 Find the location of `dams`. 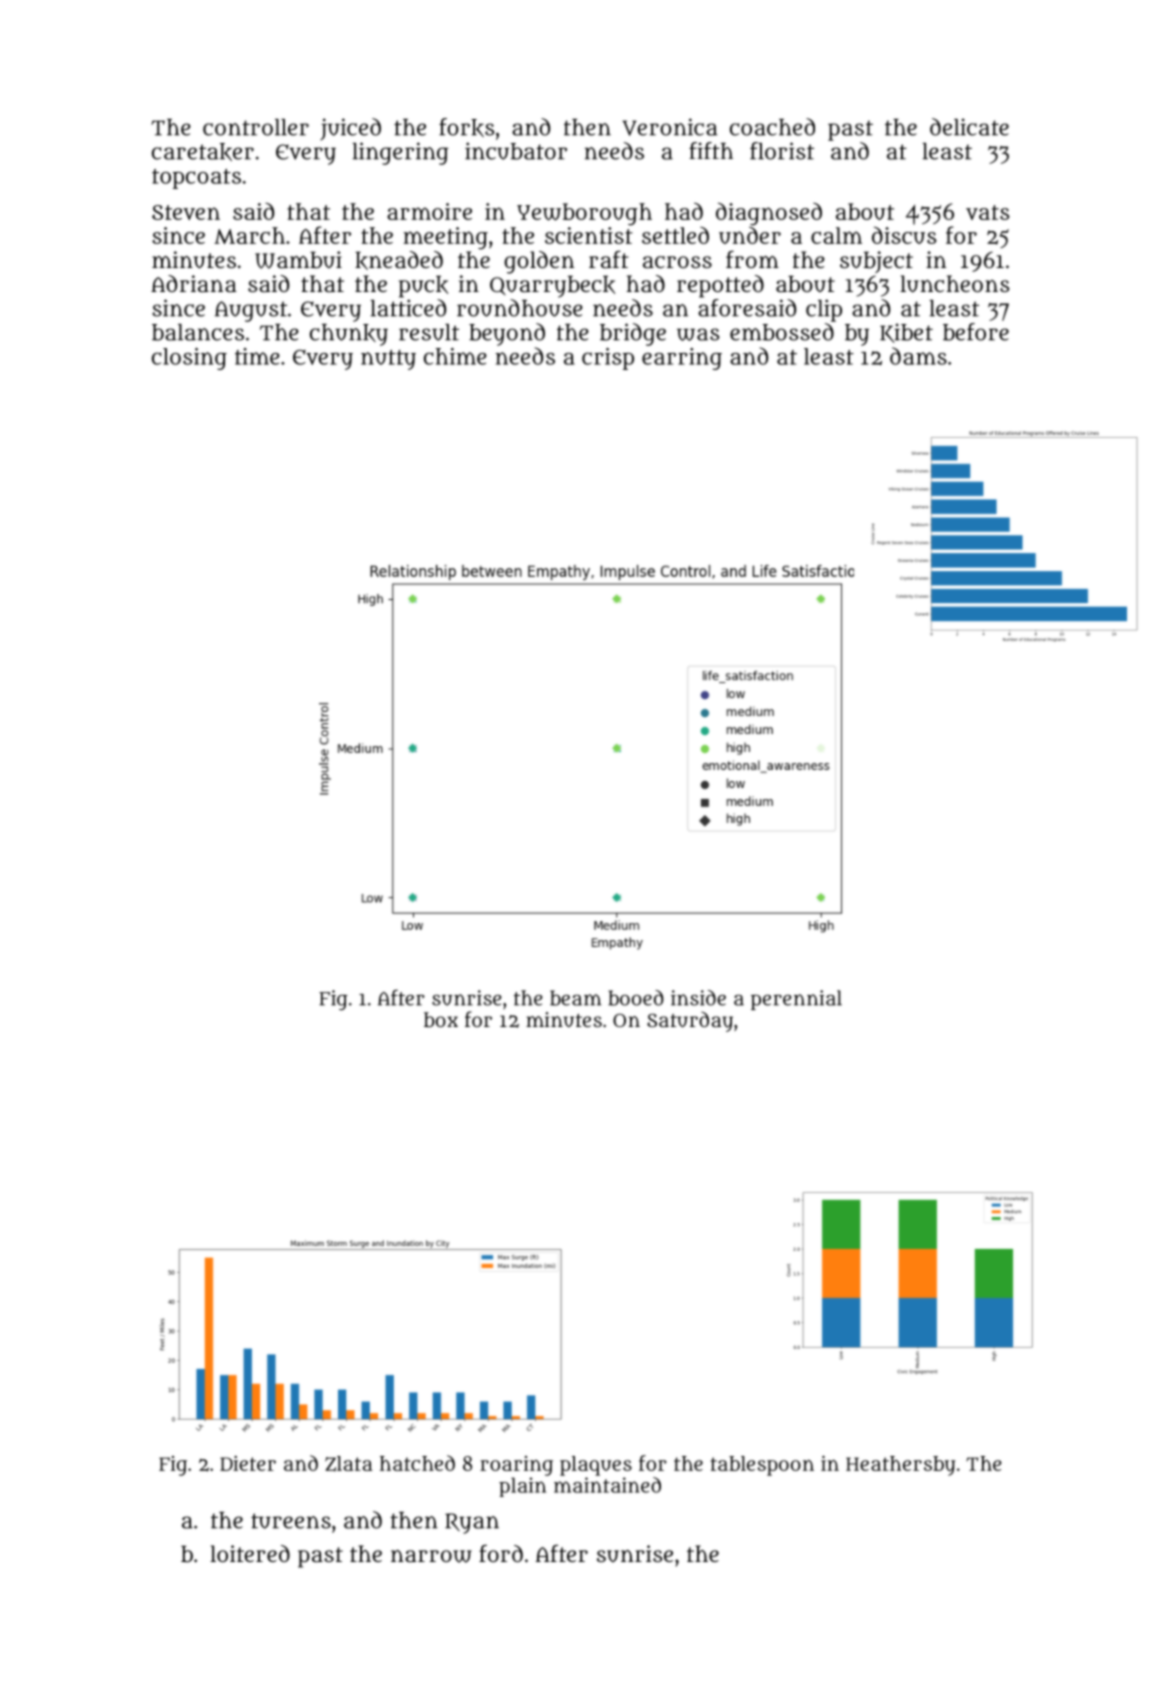

dams is located at coordinates (918, 356).
